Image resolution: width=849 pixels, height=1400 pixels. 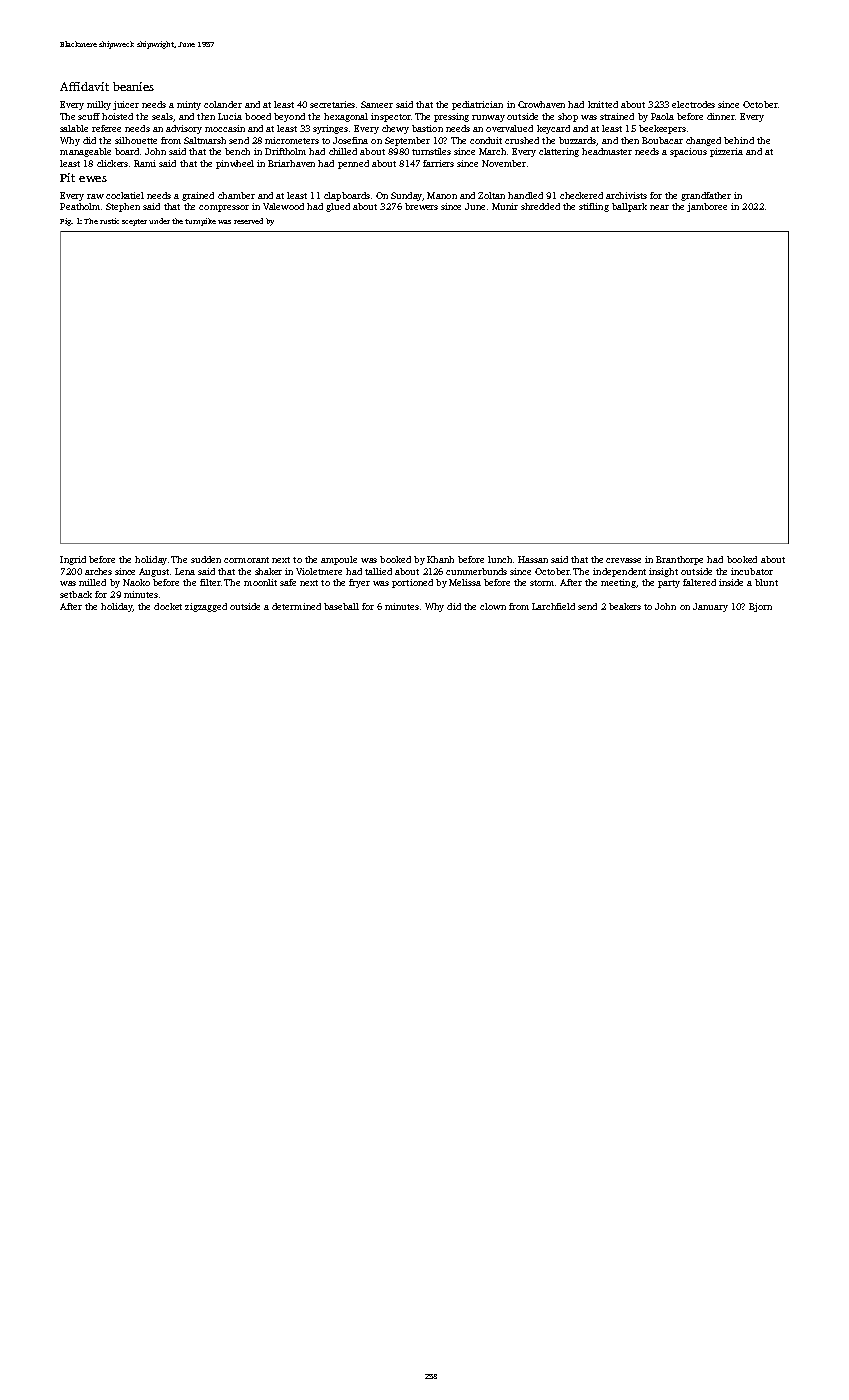 I want to click on crevasse, so click(x=623, y=560).
